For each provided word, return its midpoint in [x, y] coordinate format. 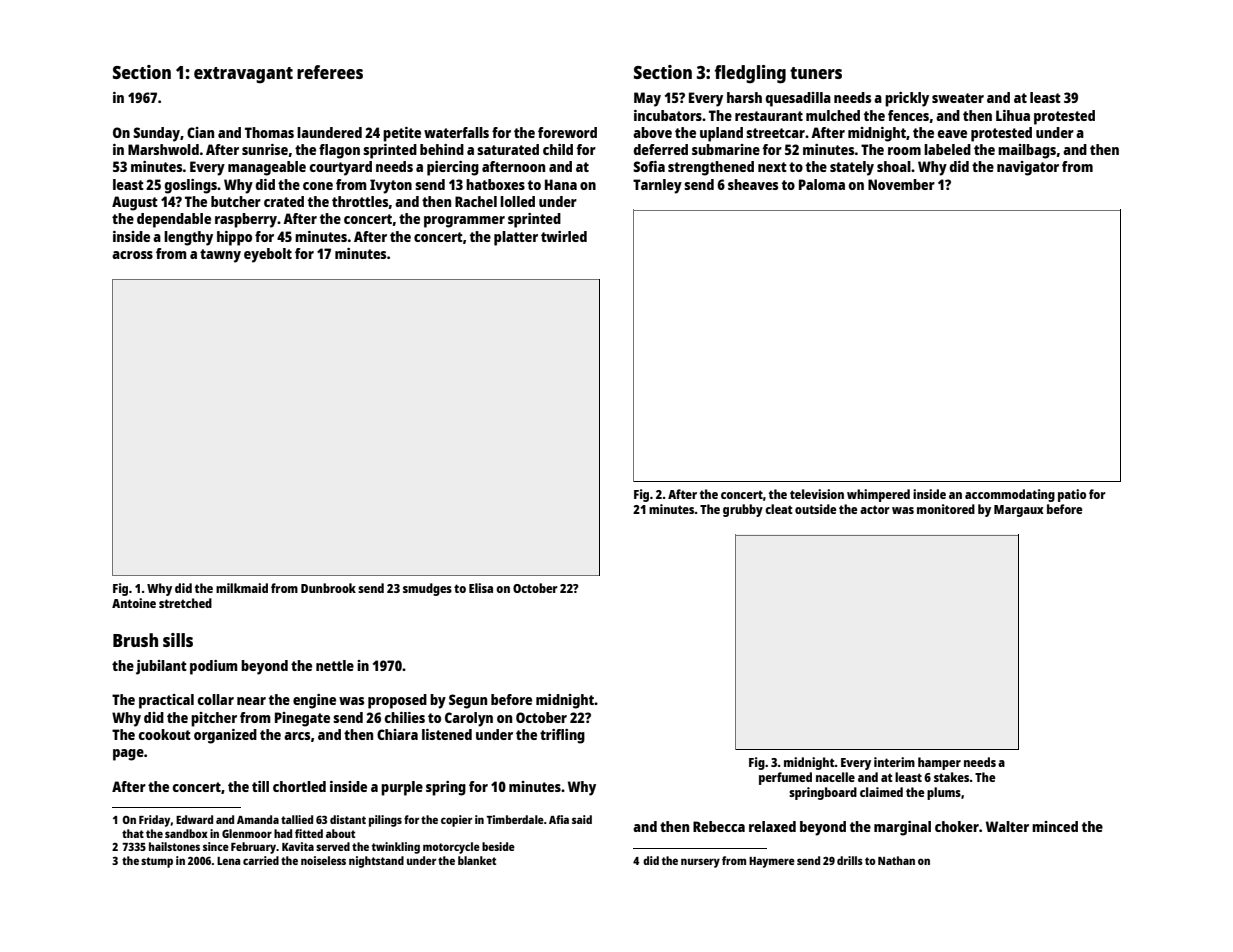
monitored [946, 509]
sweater [958, 98]
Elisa [481, 588]
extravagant [243, 75]
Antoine [134, 603]
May [647, 99]
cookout [165, 734]
